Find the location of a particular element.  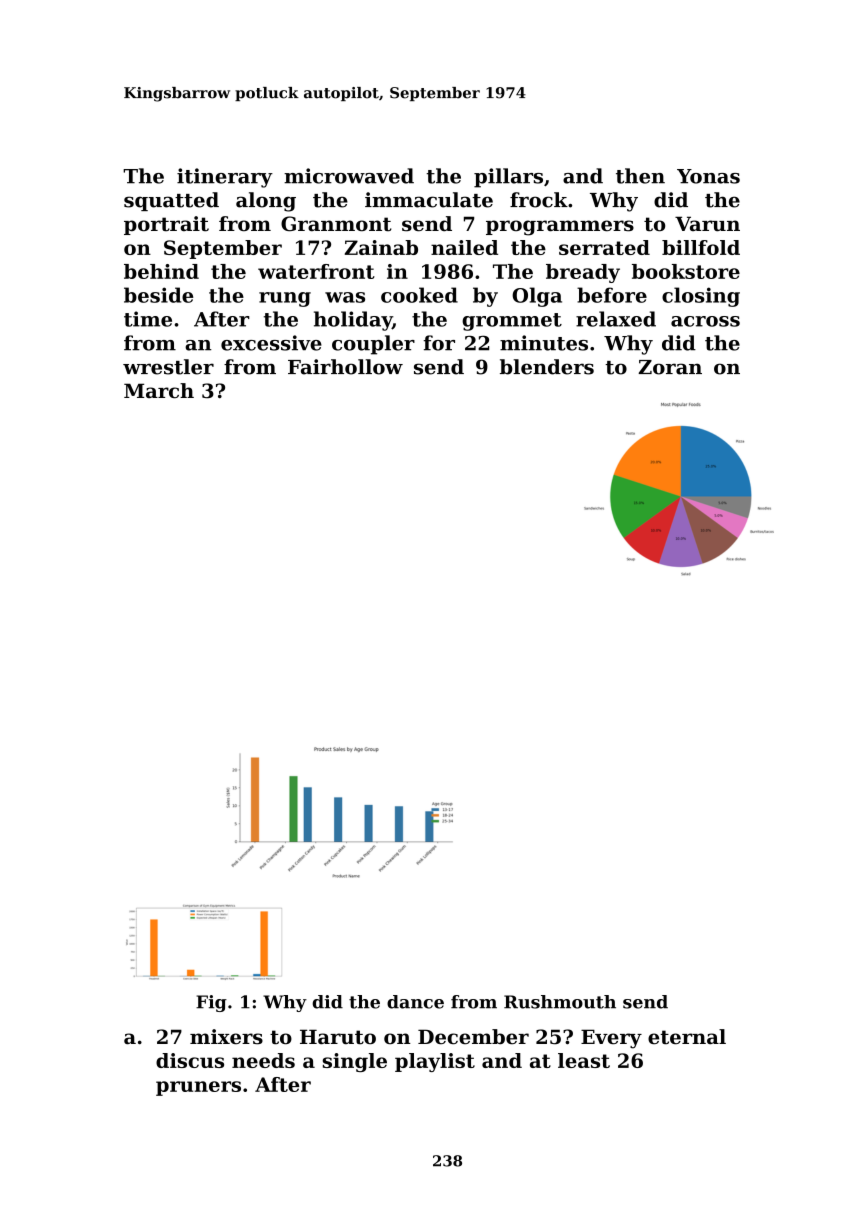

pillars is located at coordinates (508, 178).
